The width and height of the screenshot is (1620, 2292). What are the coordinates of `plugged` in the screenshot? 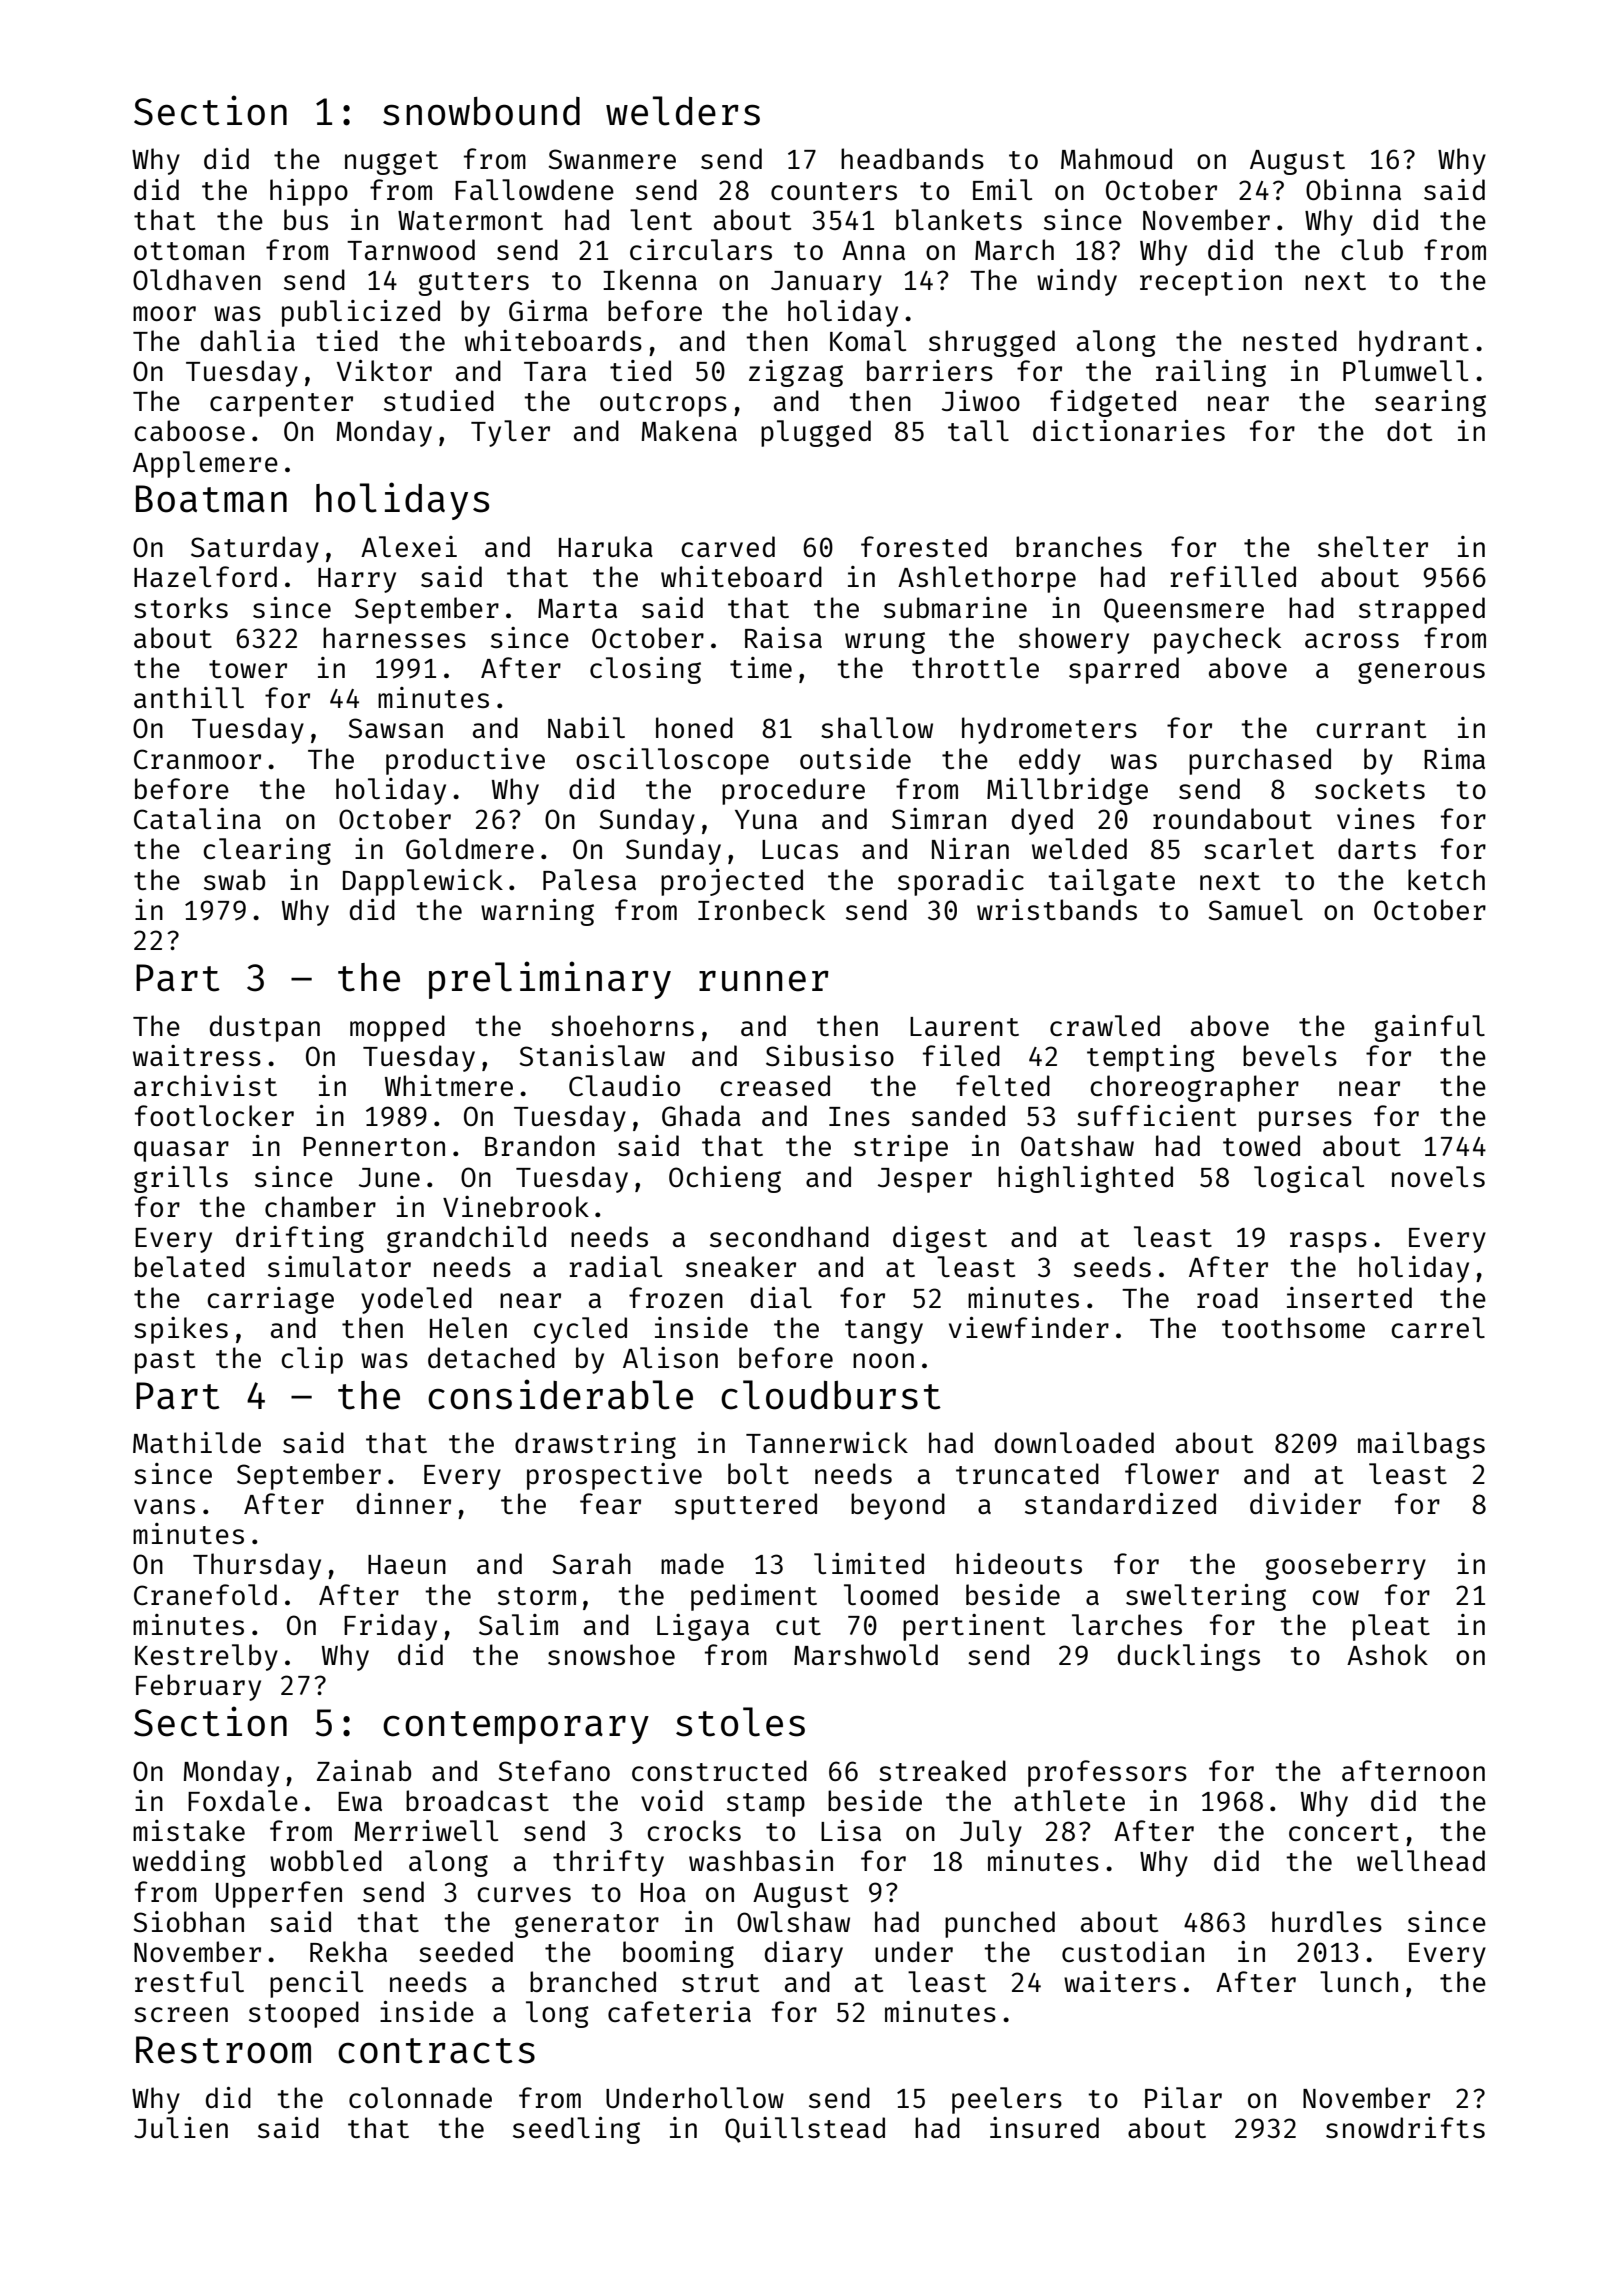 It's located at (816, 433).
